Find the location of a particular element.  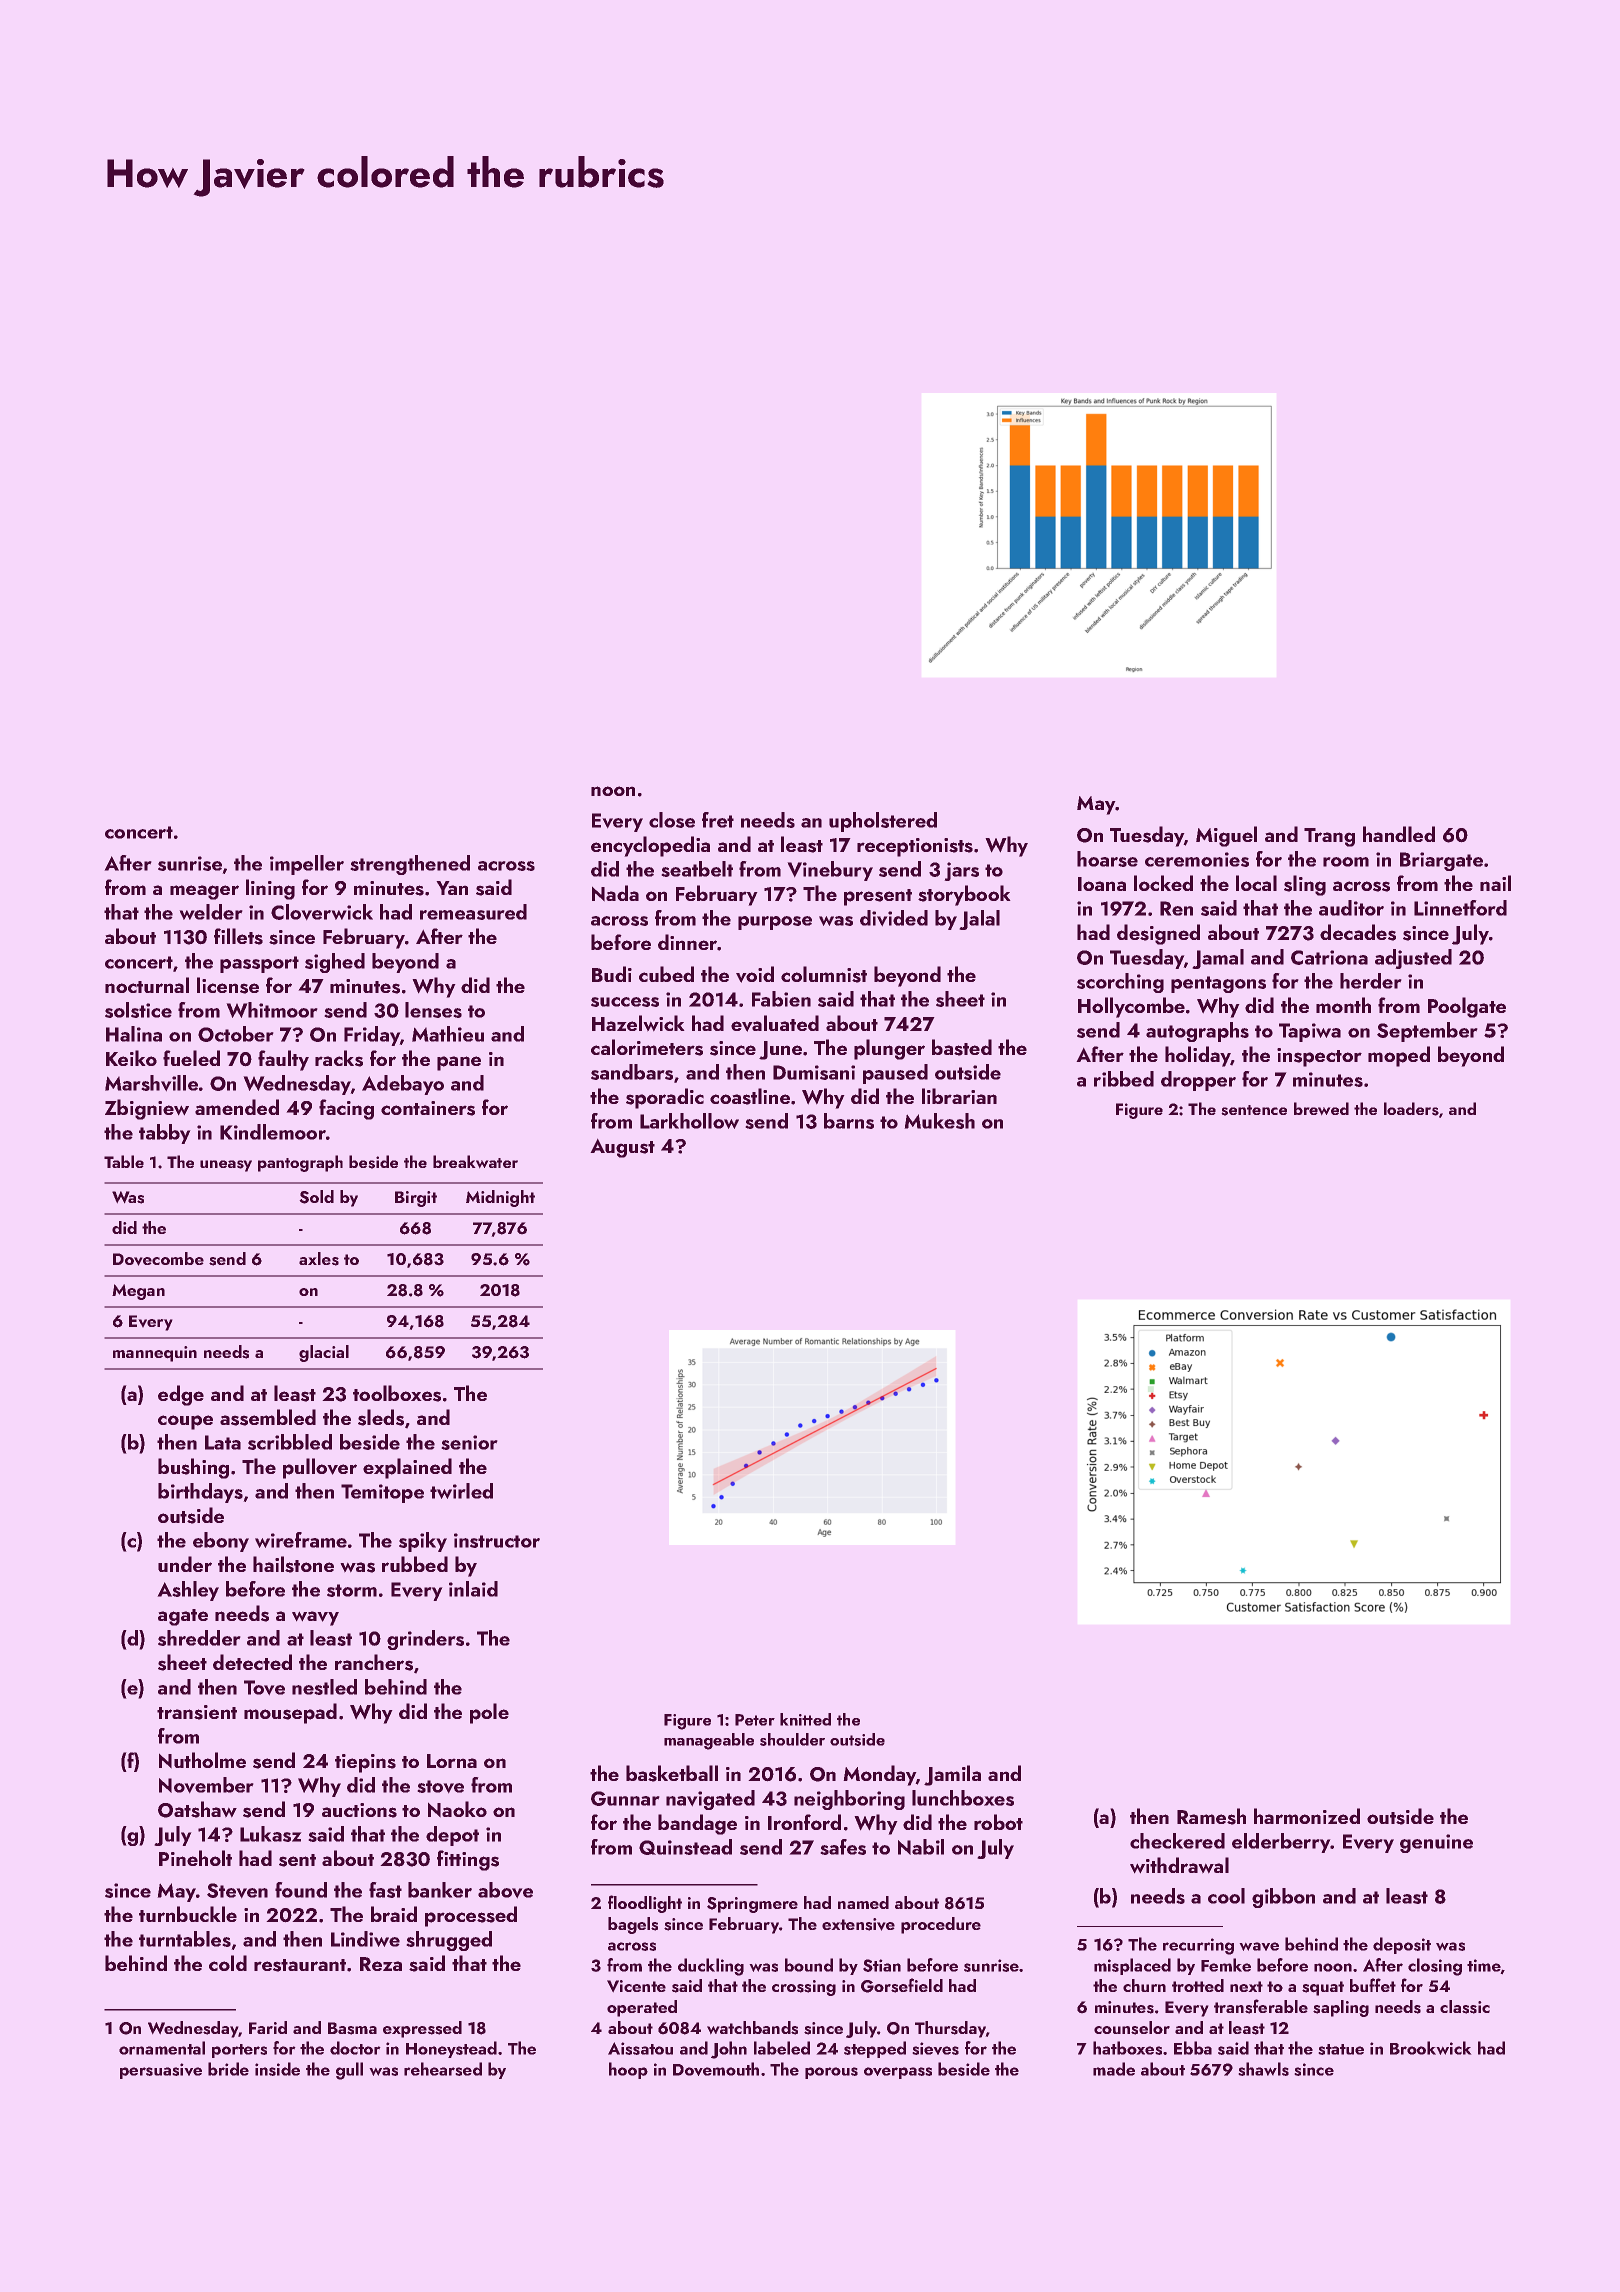

Budi is located at coordinates (612, 974).
